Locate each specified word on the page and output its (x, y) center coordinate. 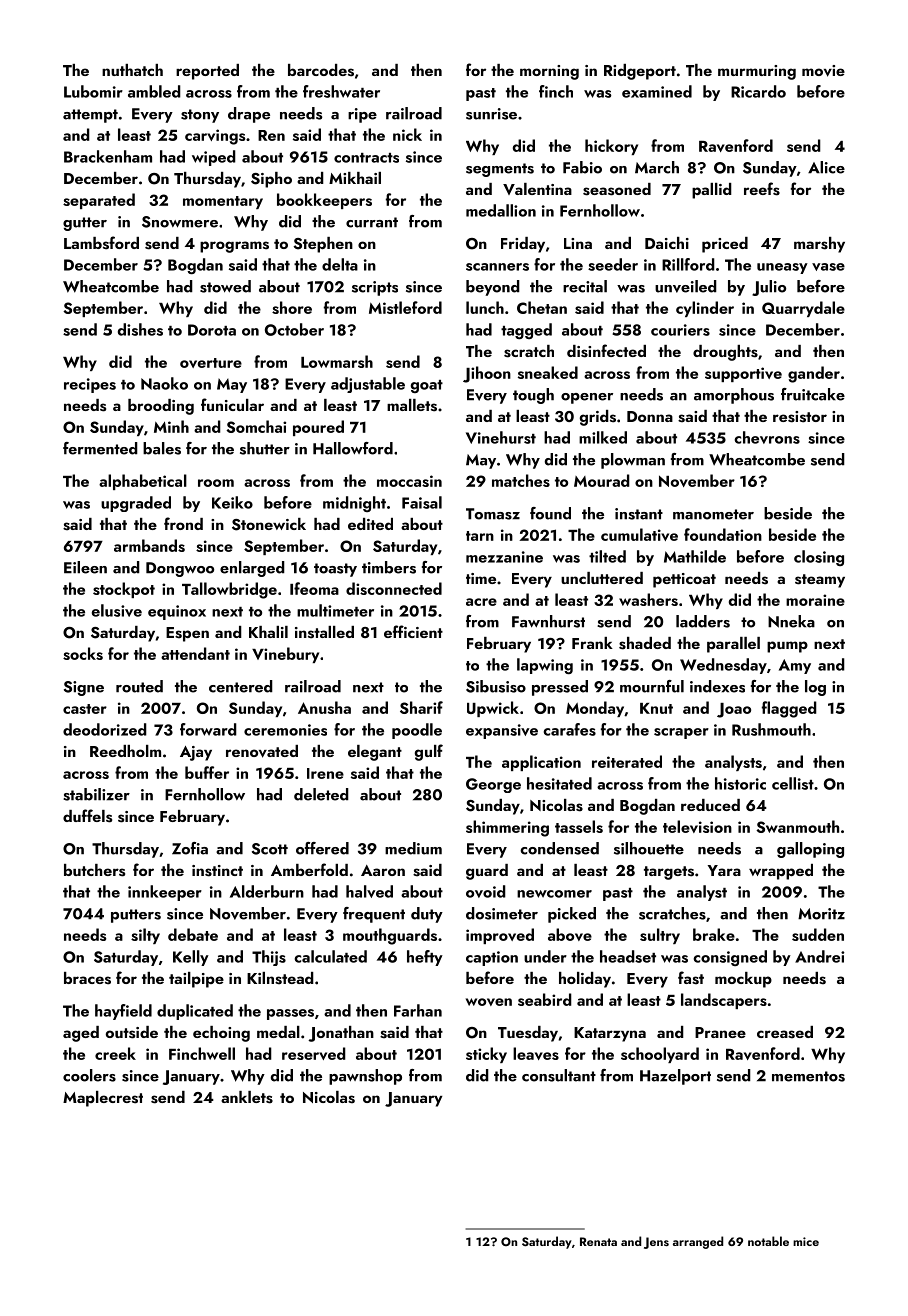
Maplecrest (103, 1099)
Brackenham (108, 156)
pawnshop (365, 1077)
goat (427, 386)
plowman (633, 461)
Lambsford (101, 243)
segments (500, 170)
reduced (710, 805)
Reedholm (125, 751)
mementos (808, 1076)
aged (81, 1034)
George (493, 785)
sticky (486, 1055)
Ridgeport (640, 72)
